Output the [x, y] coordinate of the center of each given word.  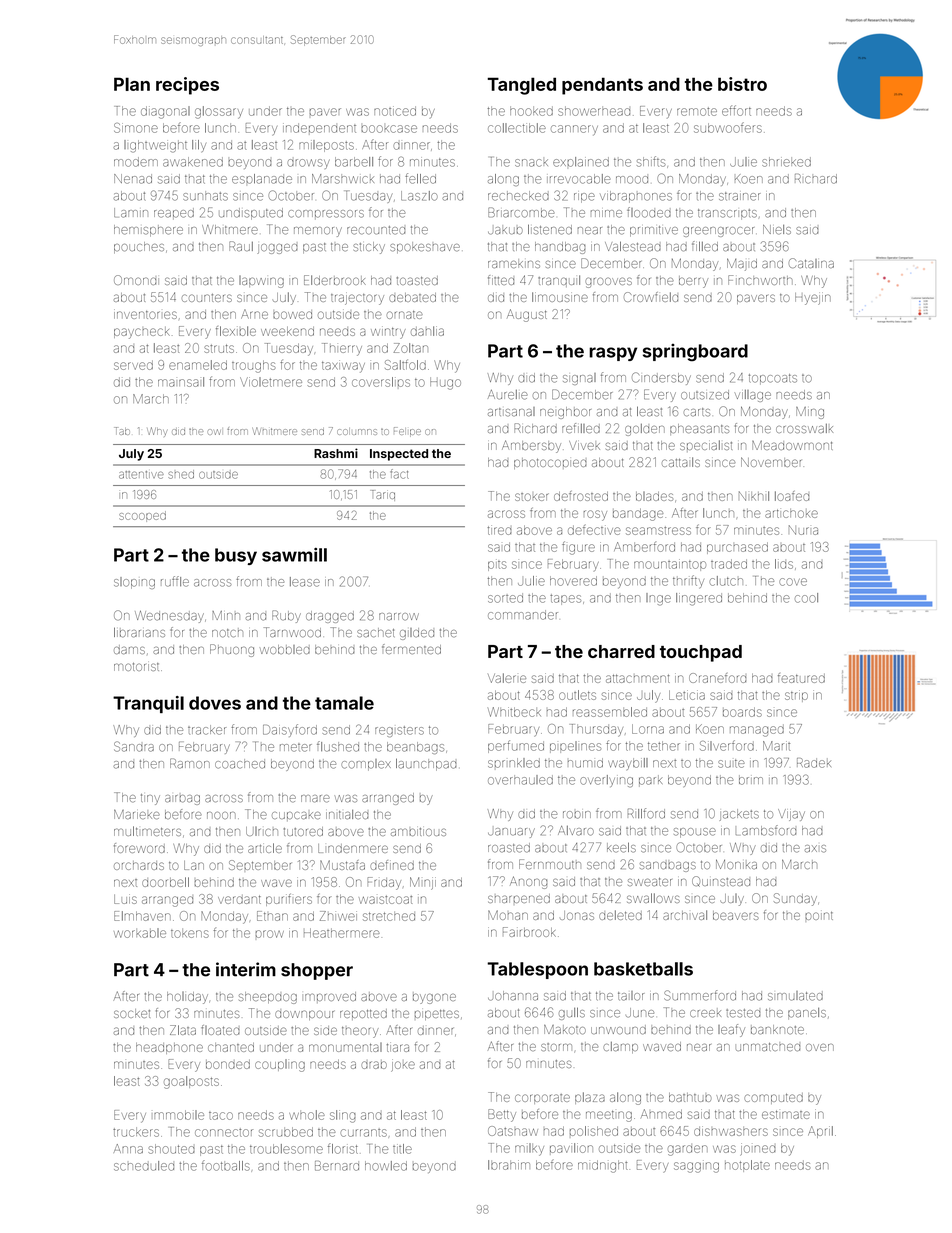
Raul [241, 246]
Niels [777, 230]
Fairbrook [529, 932]
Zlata [183, 1030]
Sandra [134, 746]
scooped [142, 516]
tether [664, 746]
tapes [565, 599]
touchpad [701, 653]
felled [420, 178]
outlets [577, 695]
